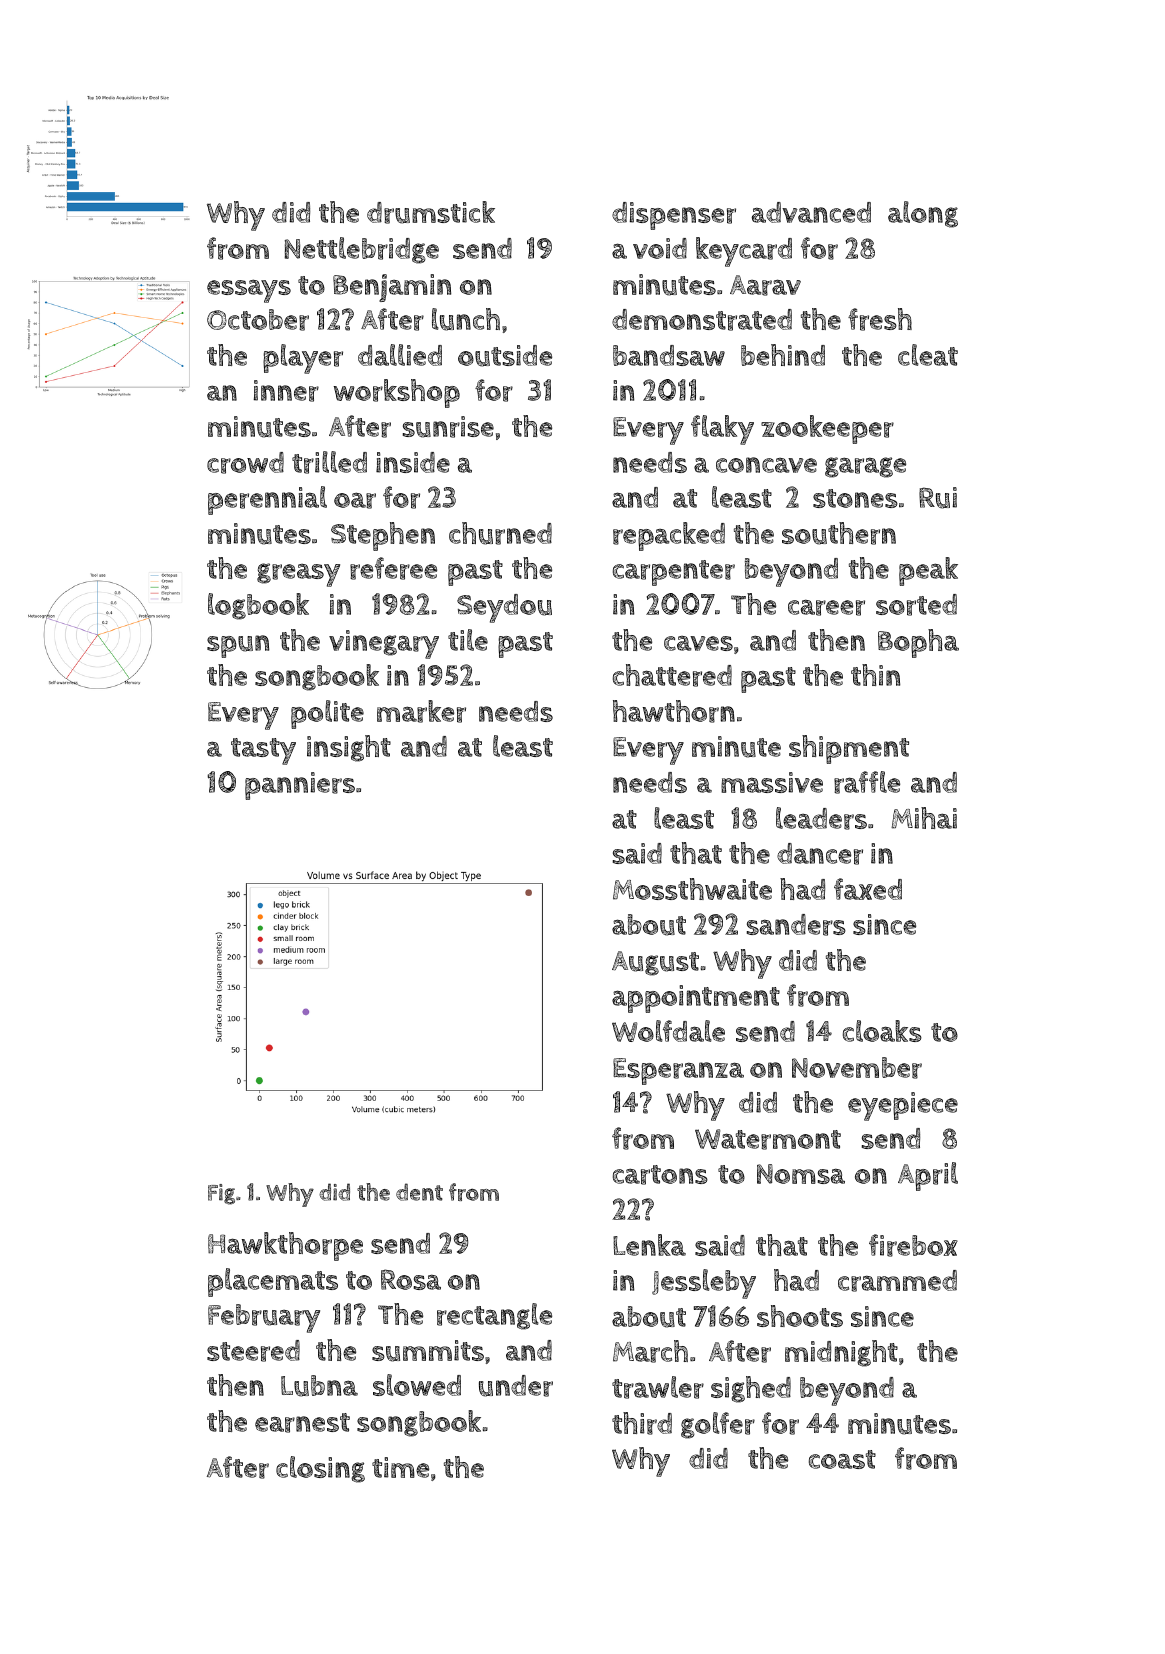  What do you see at coordinates (300, 786) in the document?
I see `panniers` at bounding box center [300, 786].
